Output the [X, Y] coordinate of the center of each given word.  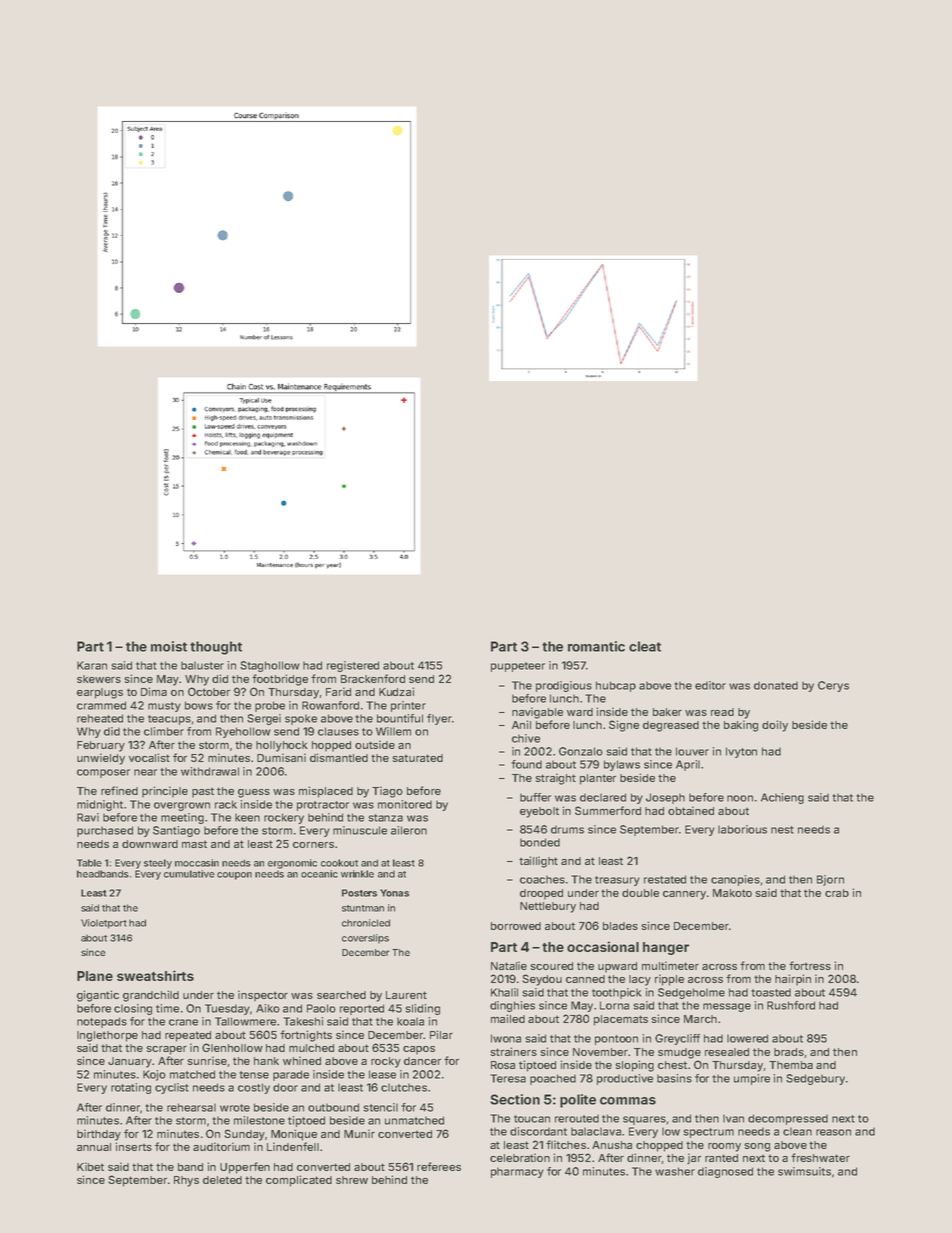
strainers [513, 1051]
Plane [95, 976]
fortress [810, 965]
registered [353, 666]
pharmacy [517, 1172]
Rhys [186, 1181]
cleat [645, 646]
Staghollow [270, 666]
